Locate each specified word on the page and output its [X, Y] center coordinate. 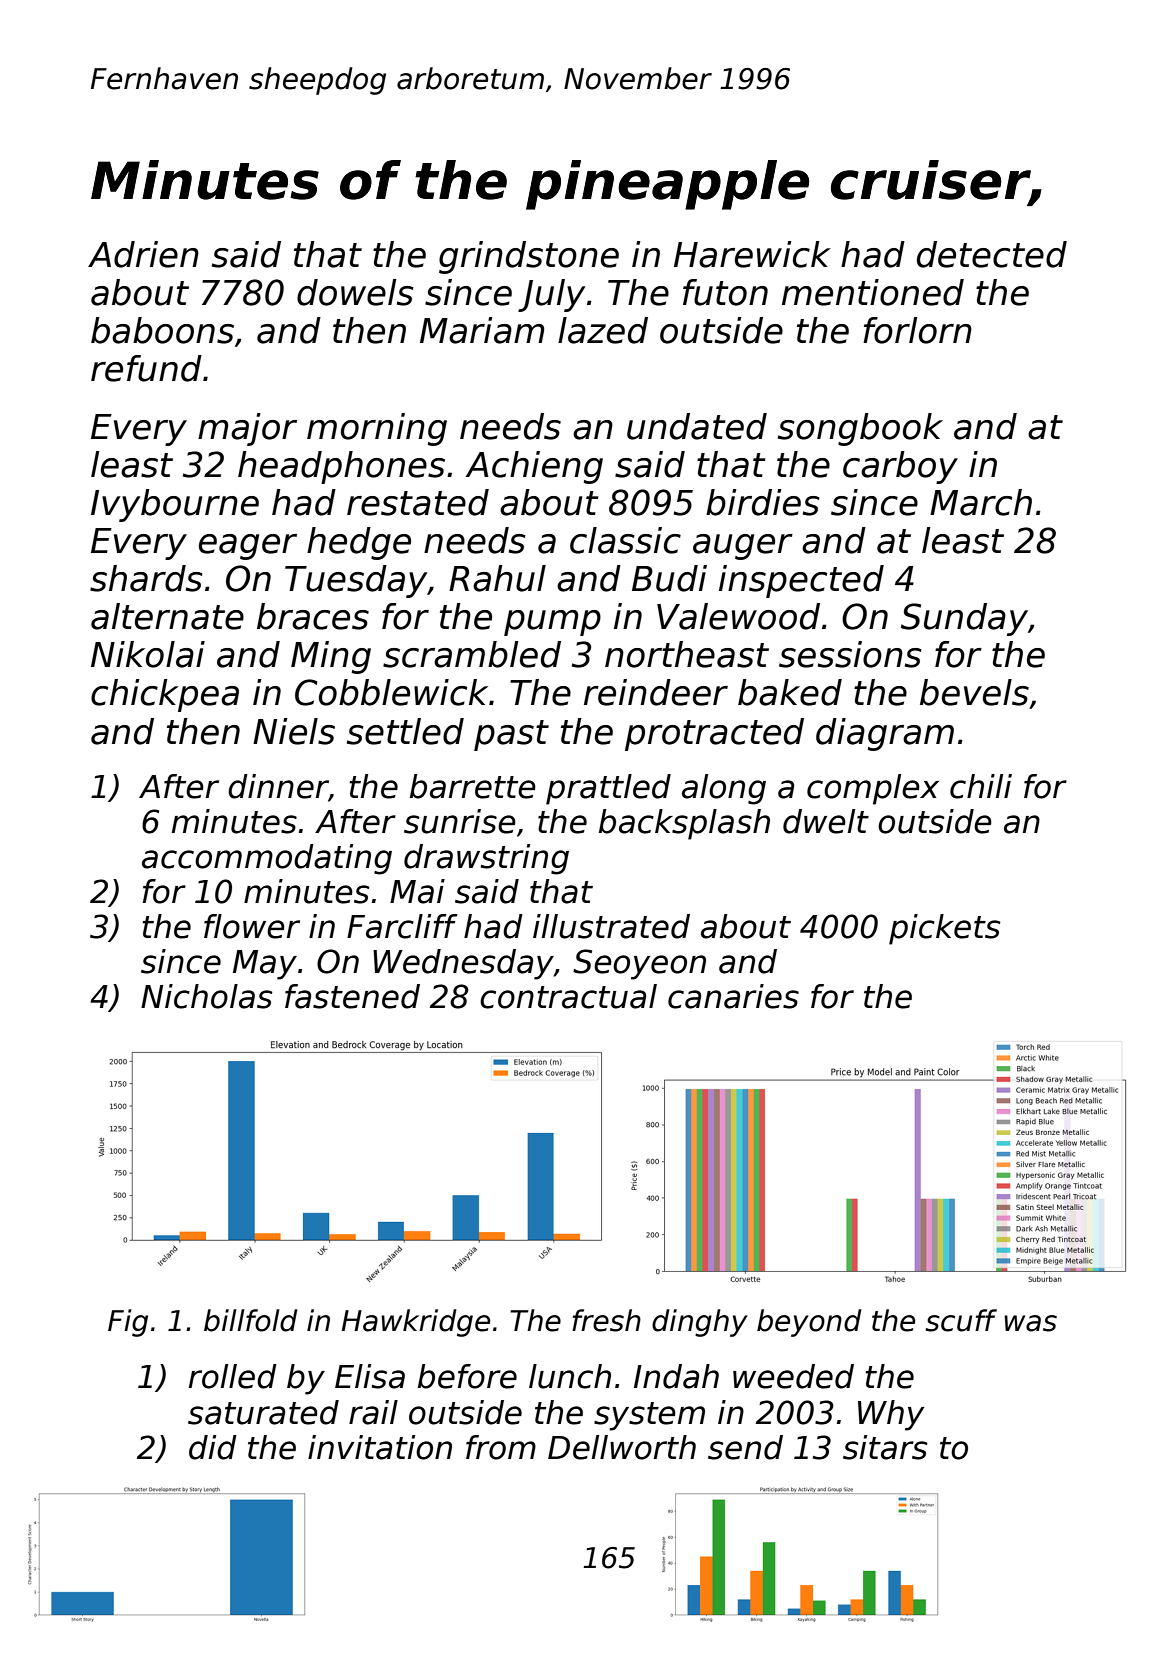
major [247, 429]
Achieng [534, 467]
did [213, 1447]
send [745, 1447]
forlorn [917, 330]
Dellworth [622, 1447]
